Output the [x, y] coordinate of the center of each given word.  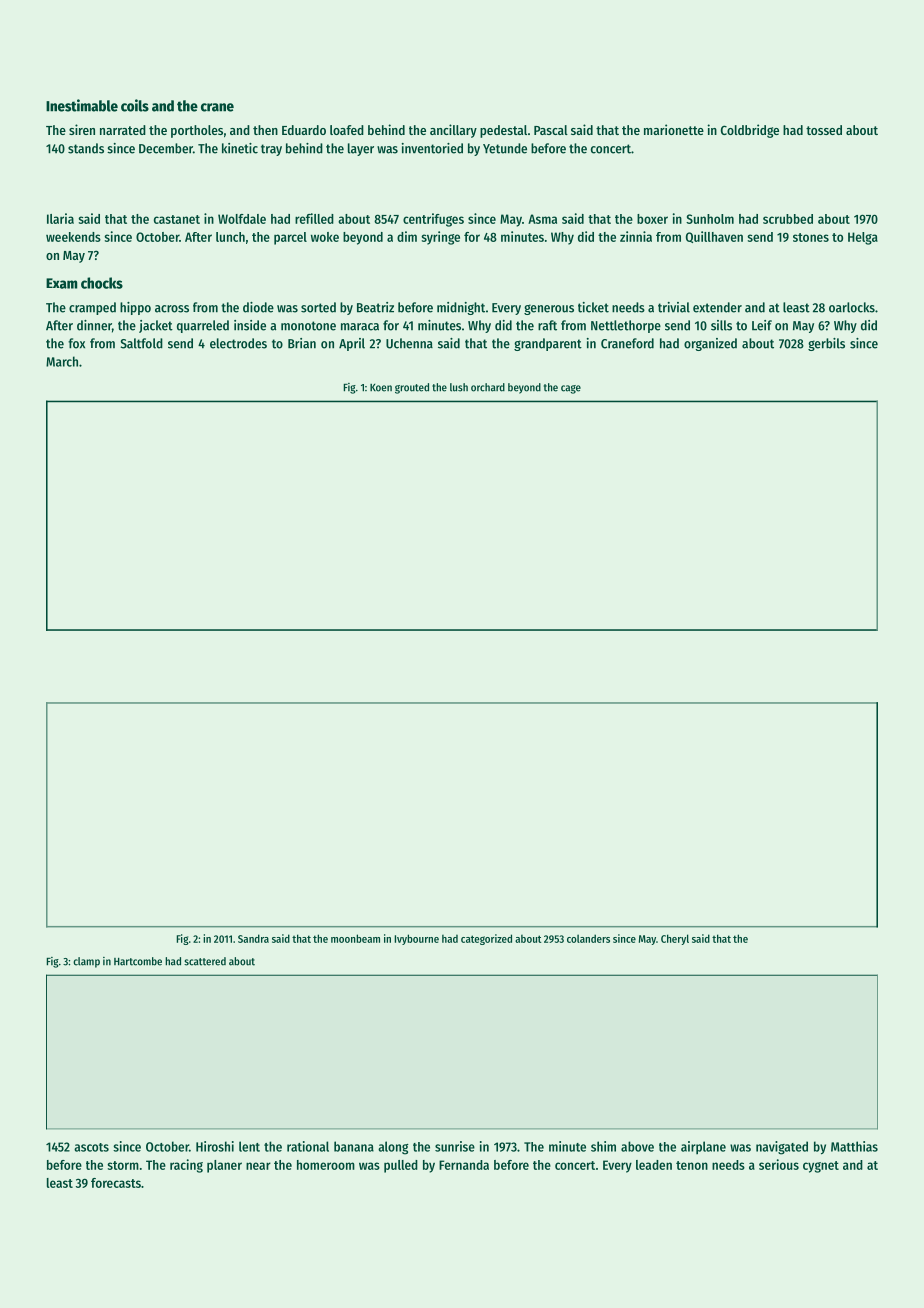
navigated [782, 1148]
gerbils [826, 344]
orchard [488, 387]
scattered [205, 961]
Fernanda [464, 1165]
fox [76, 343]
